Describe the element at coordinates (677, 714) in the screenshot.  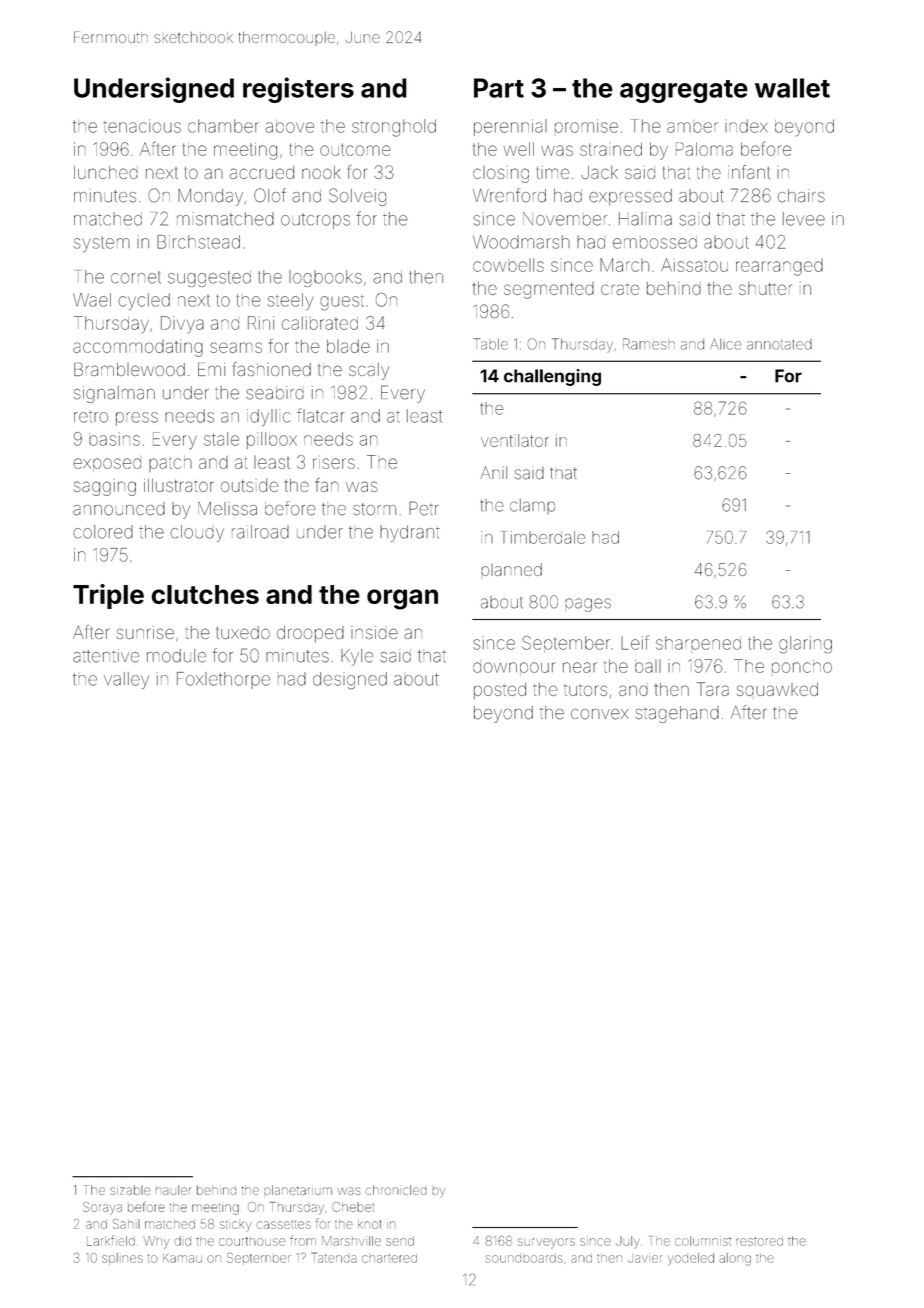
I see `stagehand` at that location.
